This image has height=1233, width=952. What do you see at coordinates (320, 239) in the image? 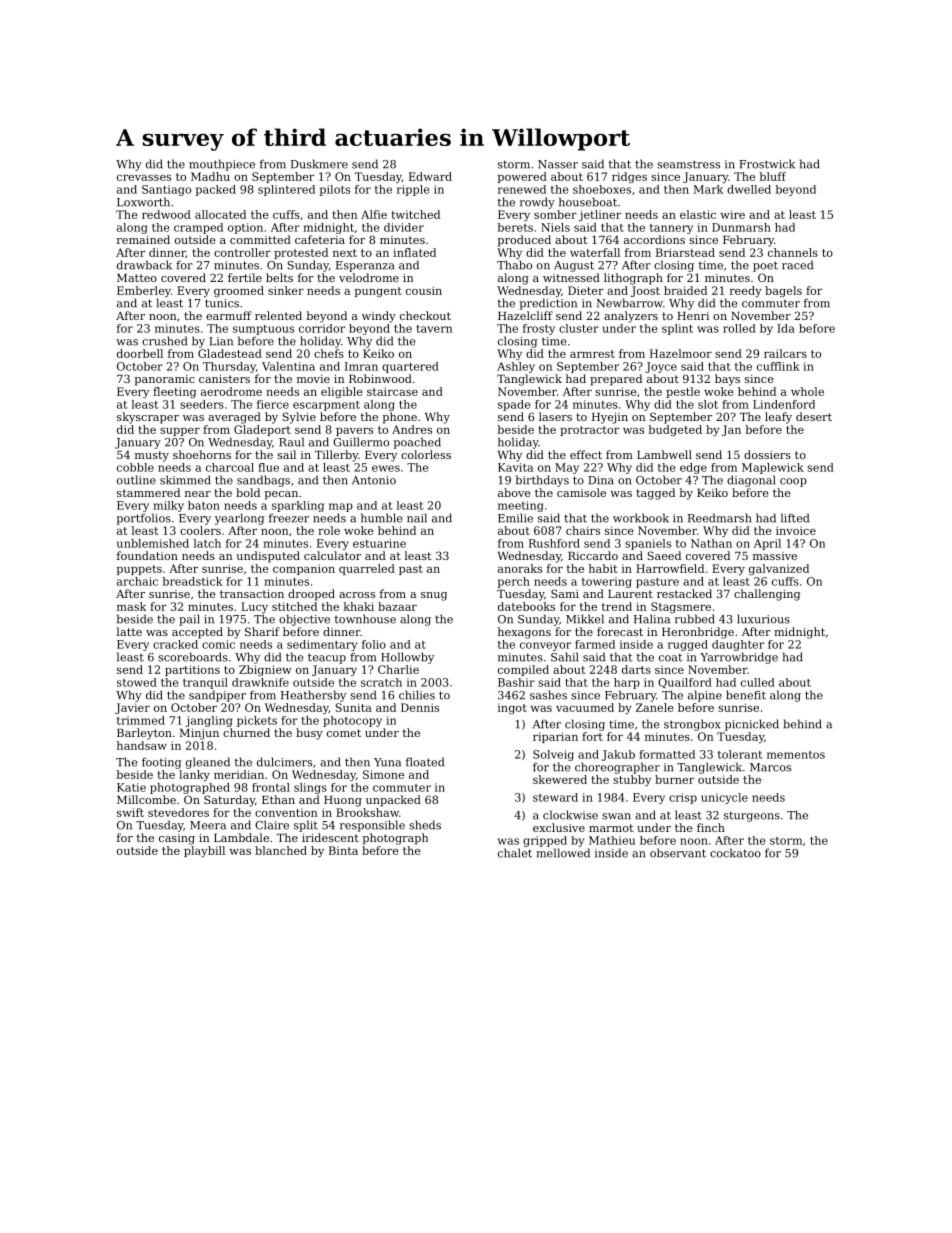
I see `cafeteria` at bounding box center [320, 239].
